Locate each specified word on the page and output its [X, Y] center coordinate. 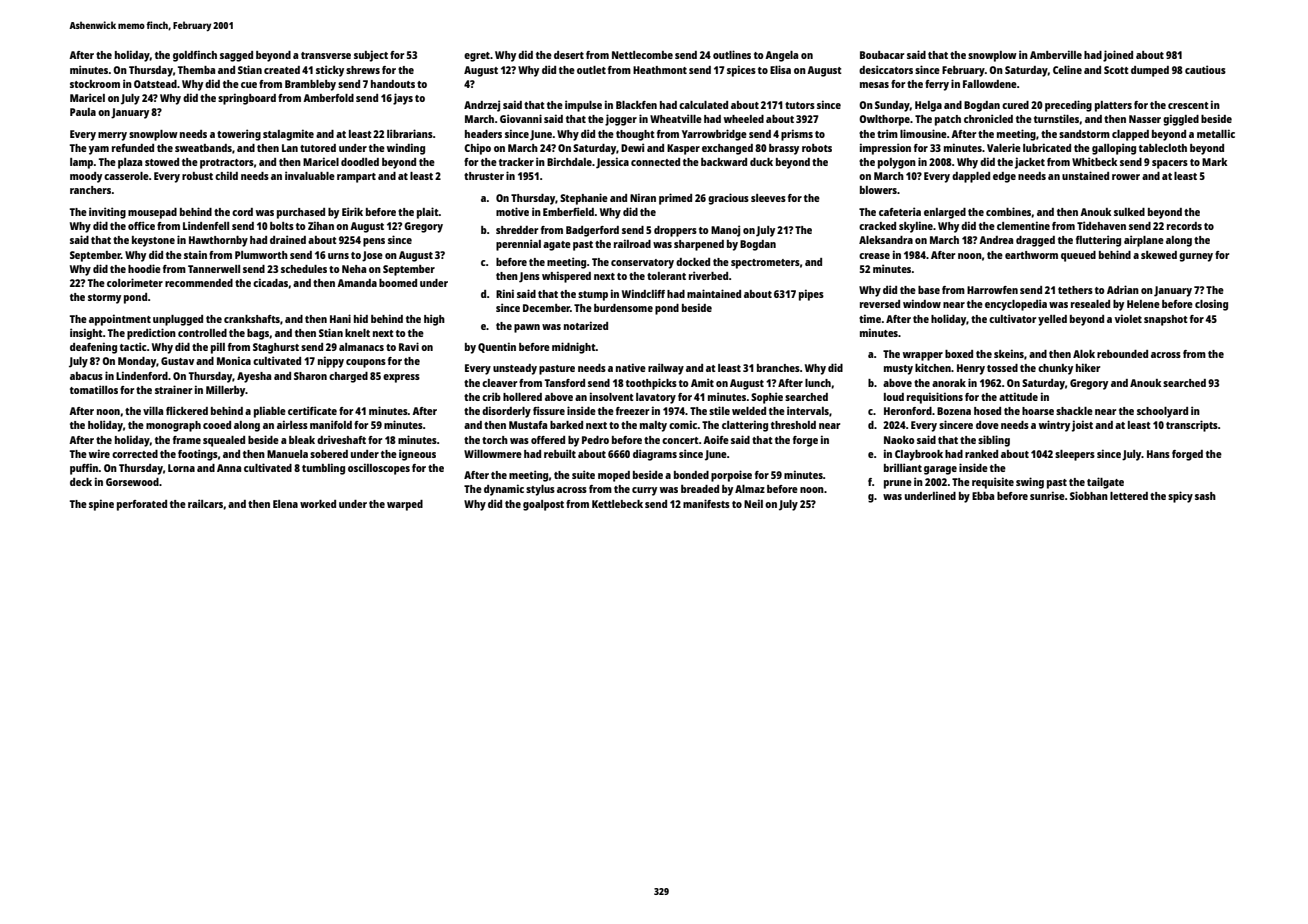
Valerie [1004, 147]
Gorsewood [132, 482]
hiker [1088, 367]
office [141, 225]
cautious [1205, 69]
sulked [1129, 212]
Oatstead [155, 84]
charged [348, 377]
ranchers [90, 190]
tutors [800, 105]
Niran [643, 197]
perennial [518, 245]
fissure [549, 410]
